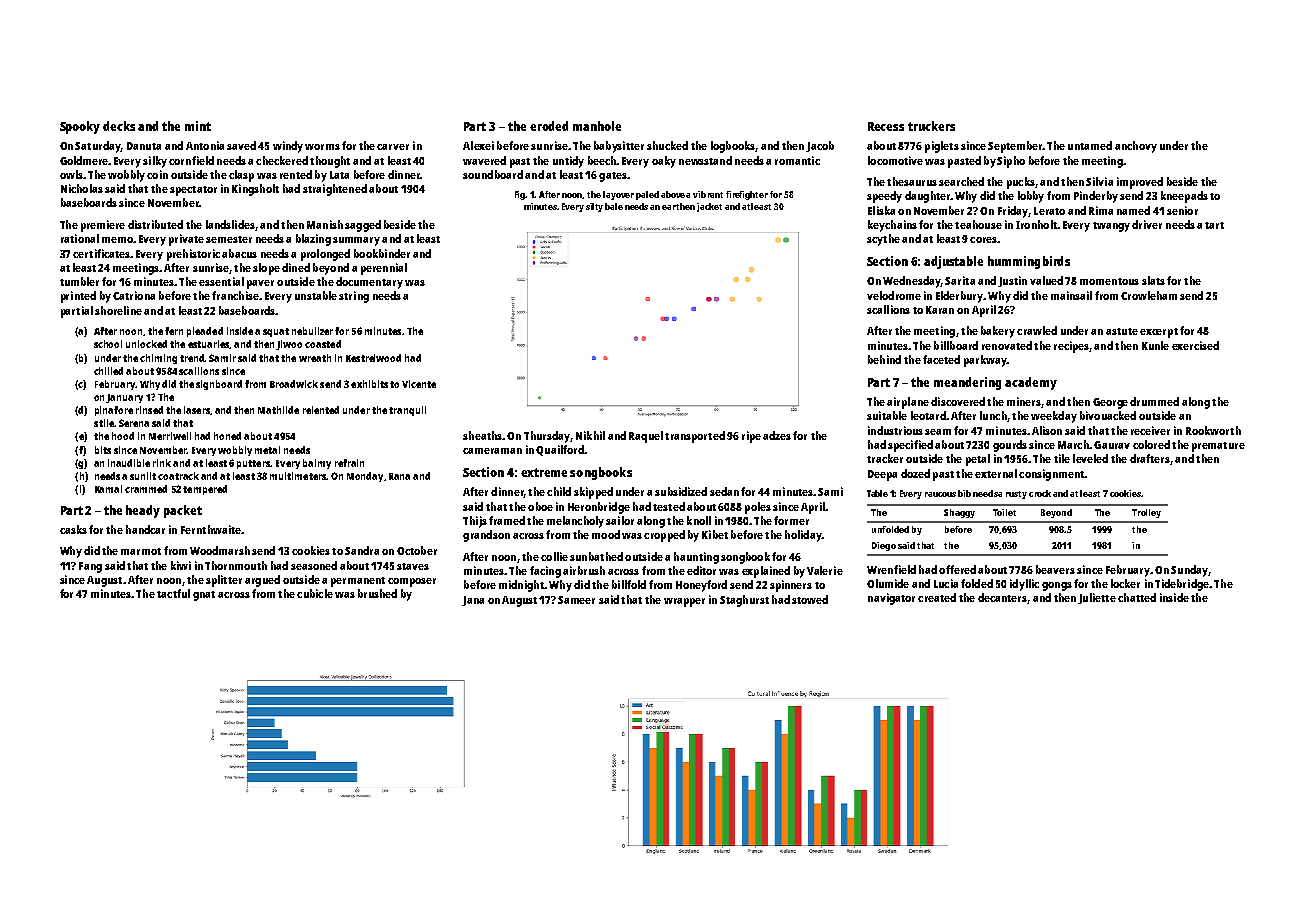  Describe the element at coordinates (204, 596) in the page. I see `gnat` at that location.
